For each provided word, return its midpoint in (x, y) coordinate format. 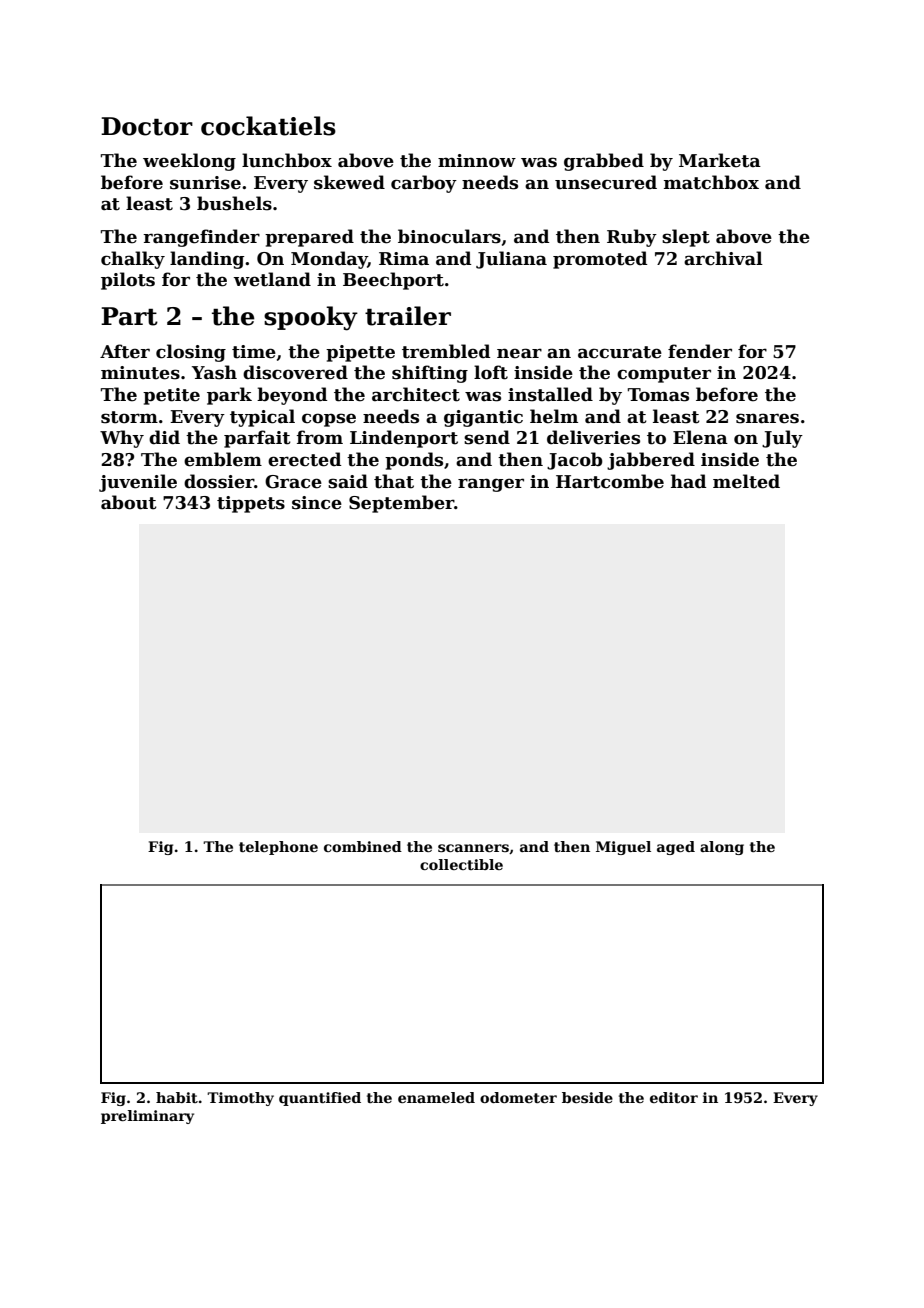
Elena (700, 437)
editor (674, 1097)
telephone (278, 848)
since (317, 503)
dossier (219, 481)
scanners (473, 848)
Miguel (623, 848)
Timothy (240, 1099)
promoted (600, 260)
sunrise (205, 183)
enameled (436, 1097)
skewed (349, 182)
